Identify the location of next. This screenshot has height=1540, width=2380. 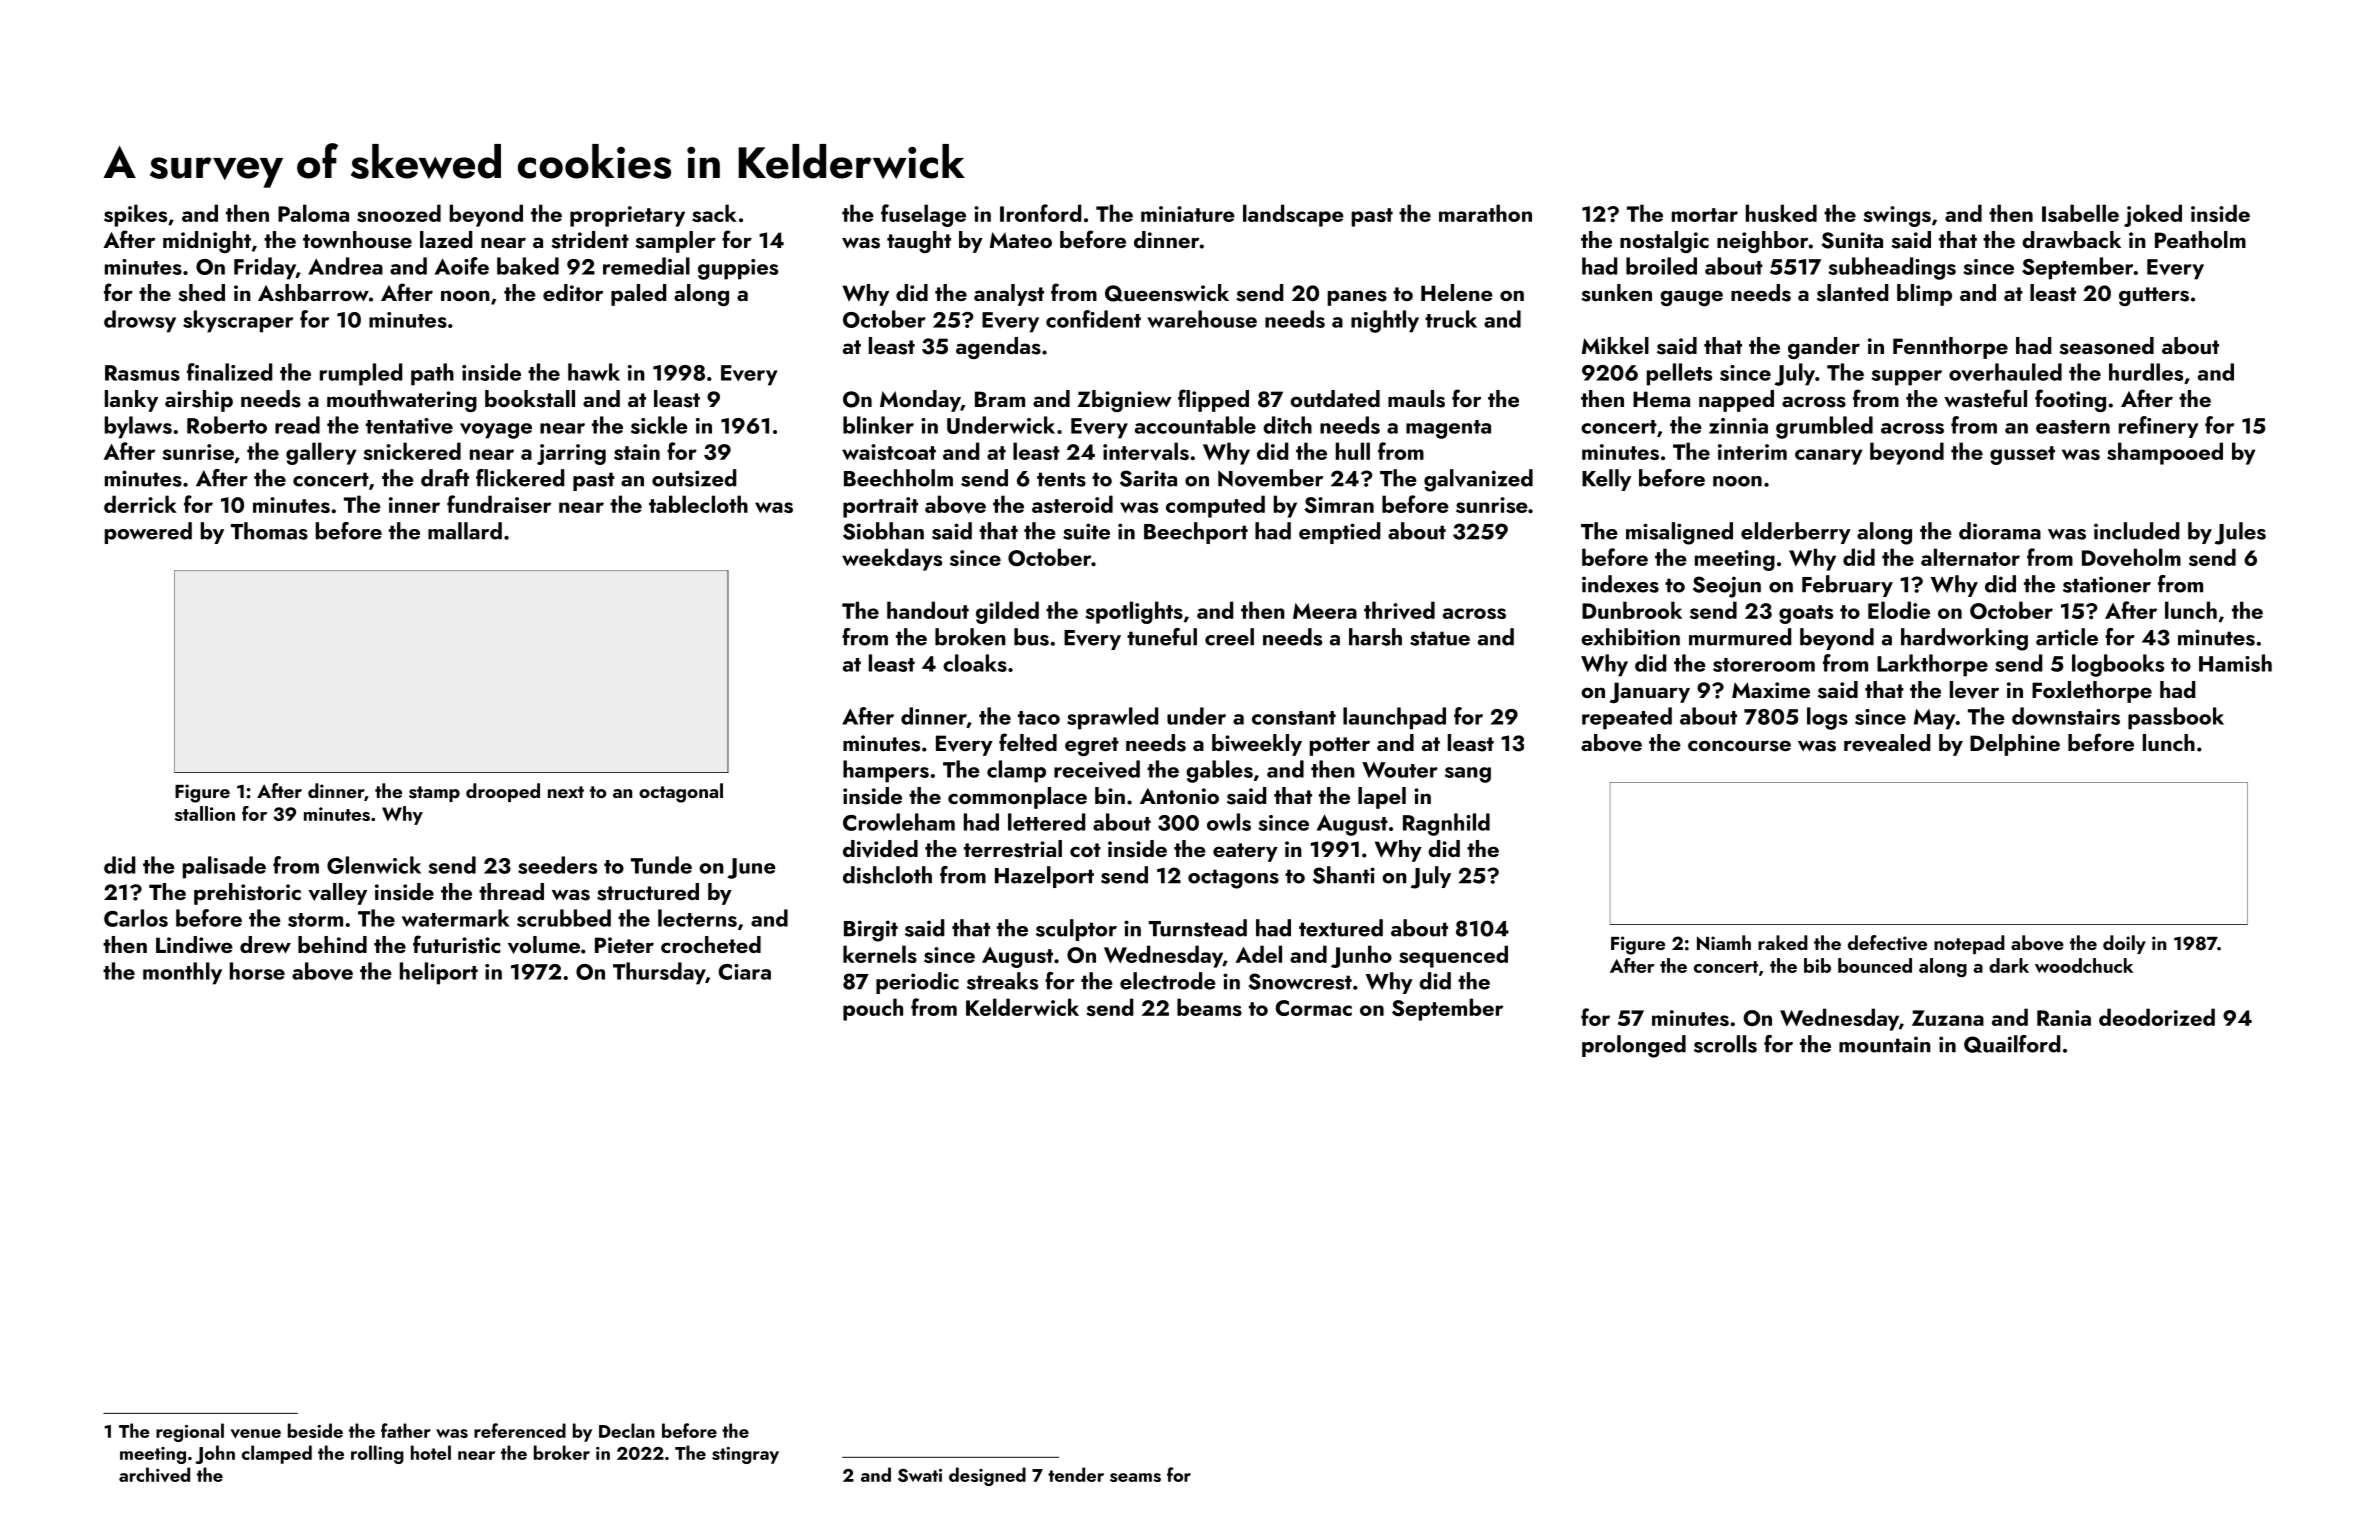
(566, 792).
